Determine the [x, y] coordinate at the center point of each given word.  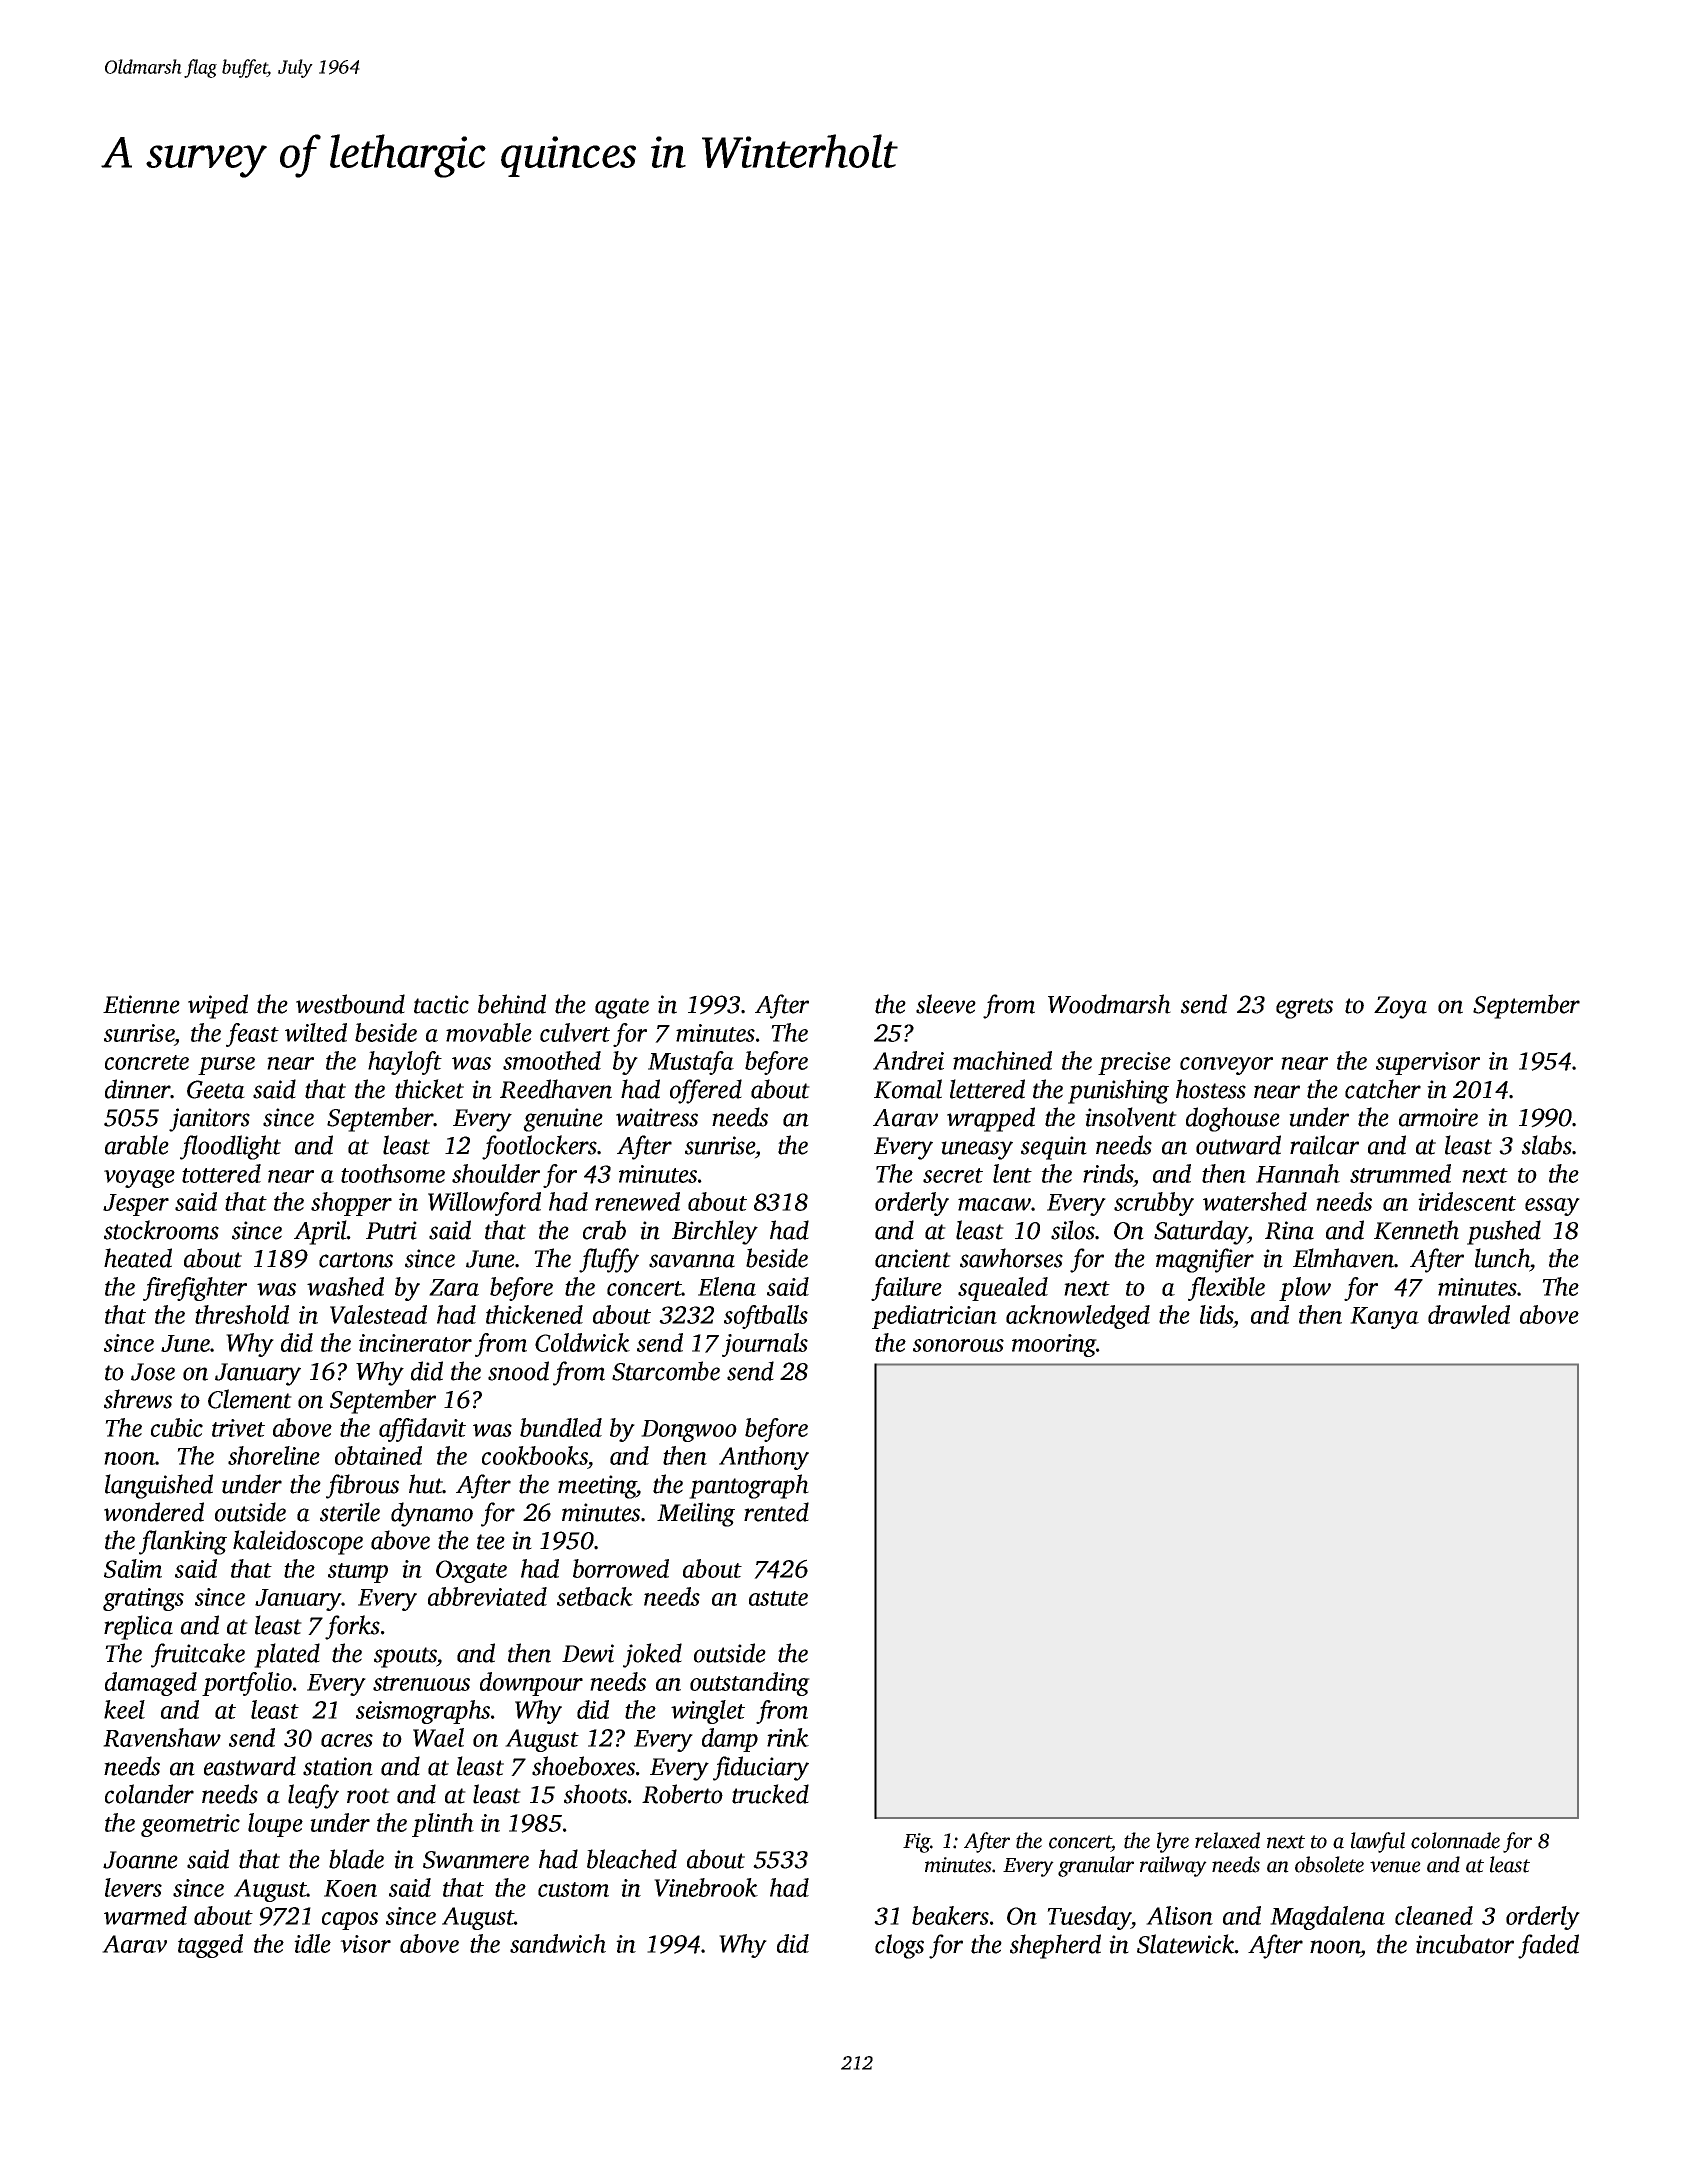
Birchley [715, 1232]
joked [652, 1655]
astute [778, 1598]
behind [512, 1004]
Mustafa [691, 1063]
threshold [242, 1314]
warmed [145, 1915]
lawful [1378, 1842]
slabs [1547, 1145]
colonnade [1455, 1840]
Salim [133, 1568]
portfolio [247, 1684]
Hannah [1298, 1173]
